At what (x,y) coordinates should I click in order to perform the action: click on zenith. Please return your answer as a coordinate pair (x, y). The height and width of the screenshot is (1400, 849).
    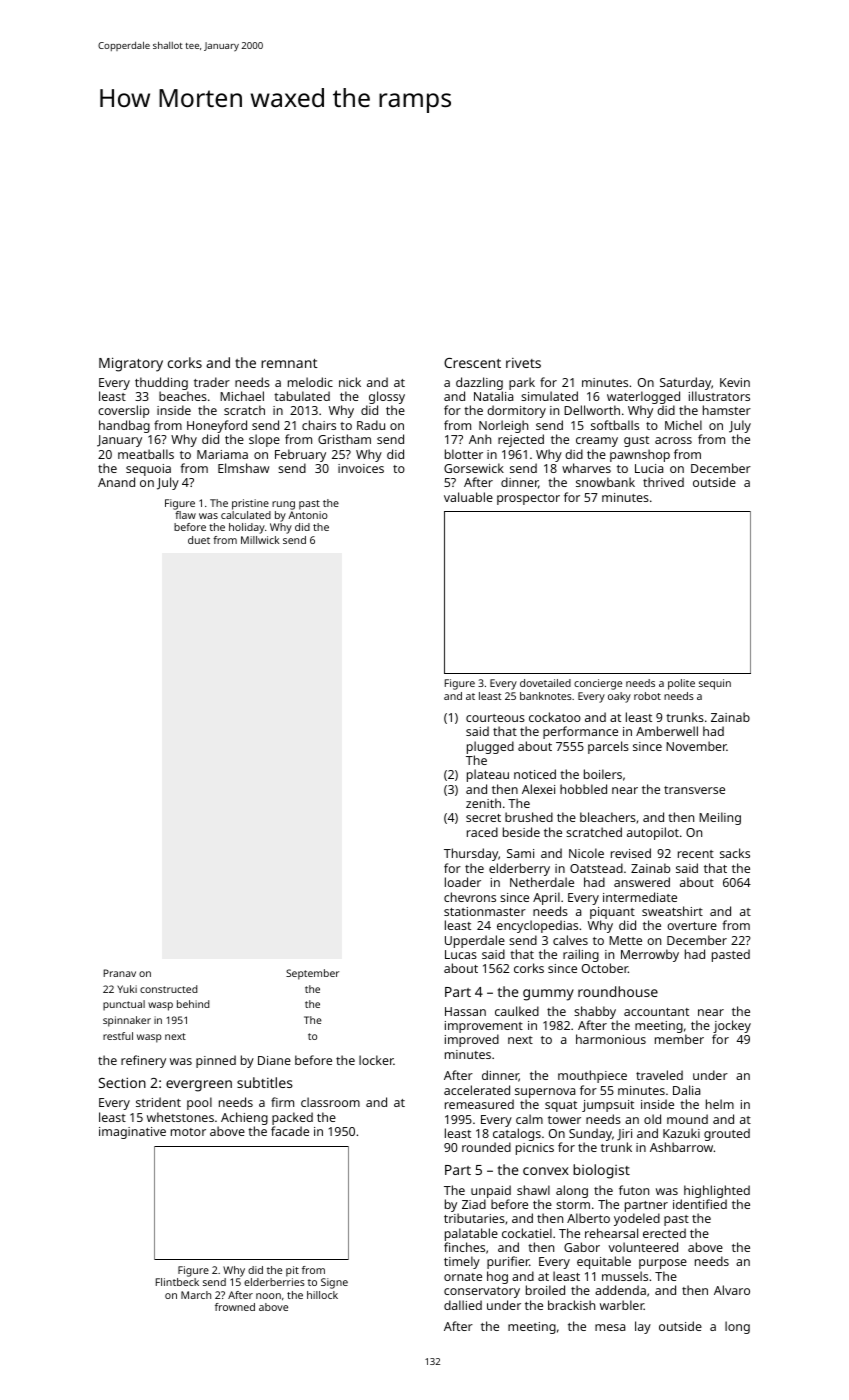
    Looking at the image, I should click on (483, 803).
